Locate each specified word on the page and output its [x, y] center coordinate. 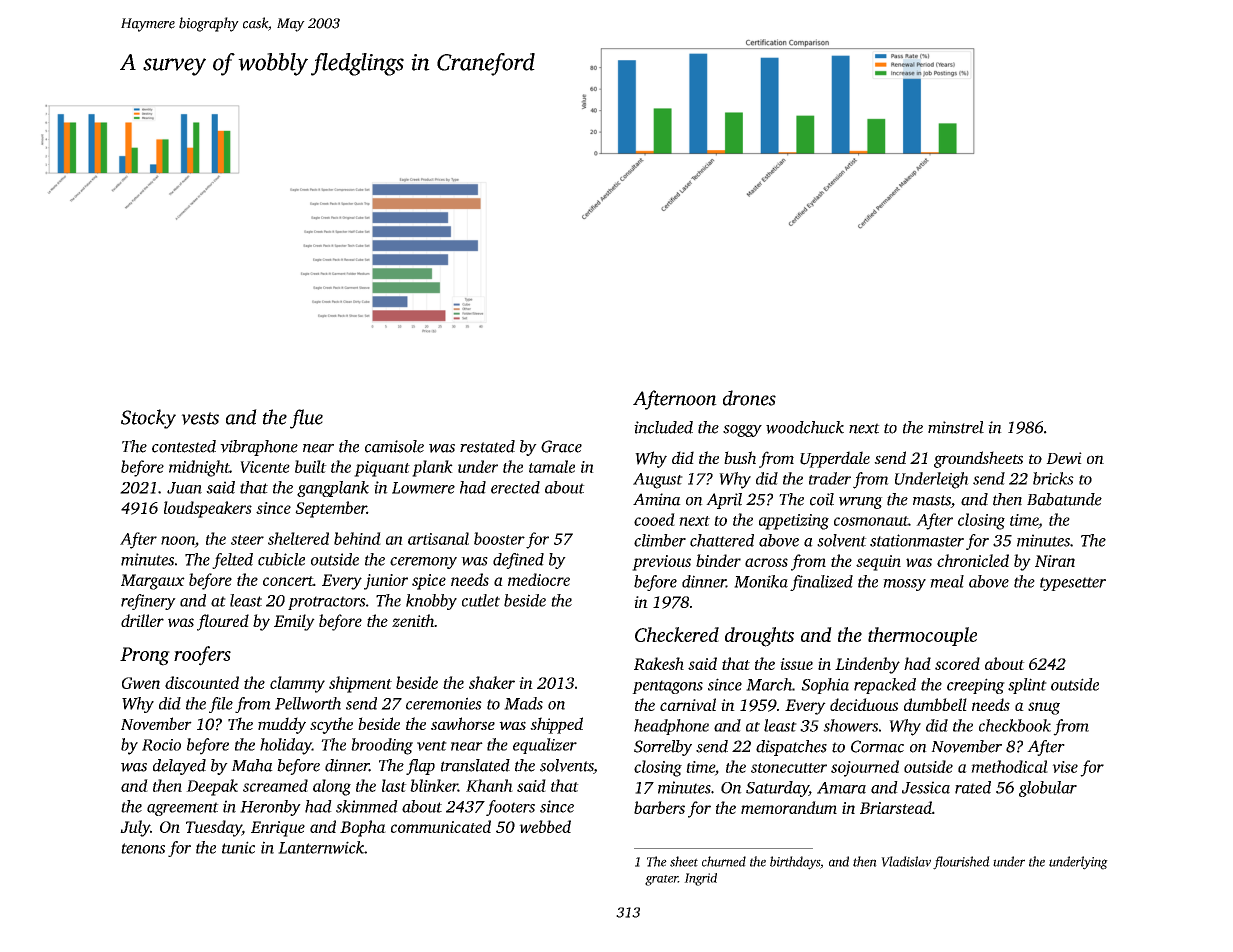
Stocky [148, 419]
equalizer [545, 746]
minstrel [956, 427]
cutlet [481, 600]
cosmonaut [871, 521]
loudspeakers [208, 509]
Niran [1055, 561]
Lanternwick [321, 847]
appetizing [794, 522]
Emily [294, 622]
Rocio [161, 745]
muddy [282, 725]
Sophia [825, 686]
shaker [492, 682]
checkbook [1015, 725]
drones [749, 398]
